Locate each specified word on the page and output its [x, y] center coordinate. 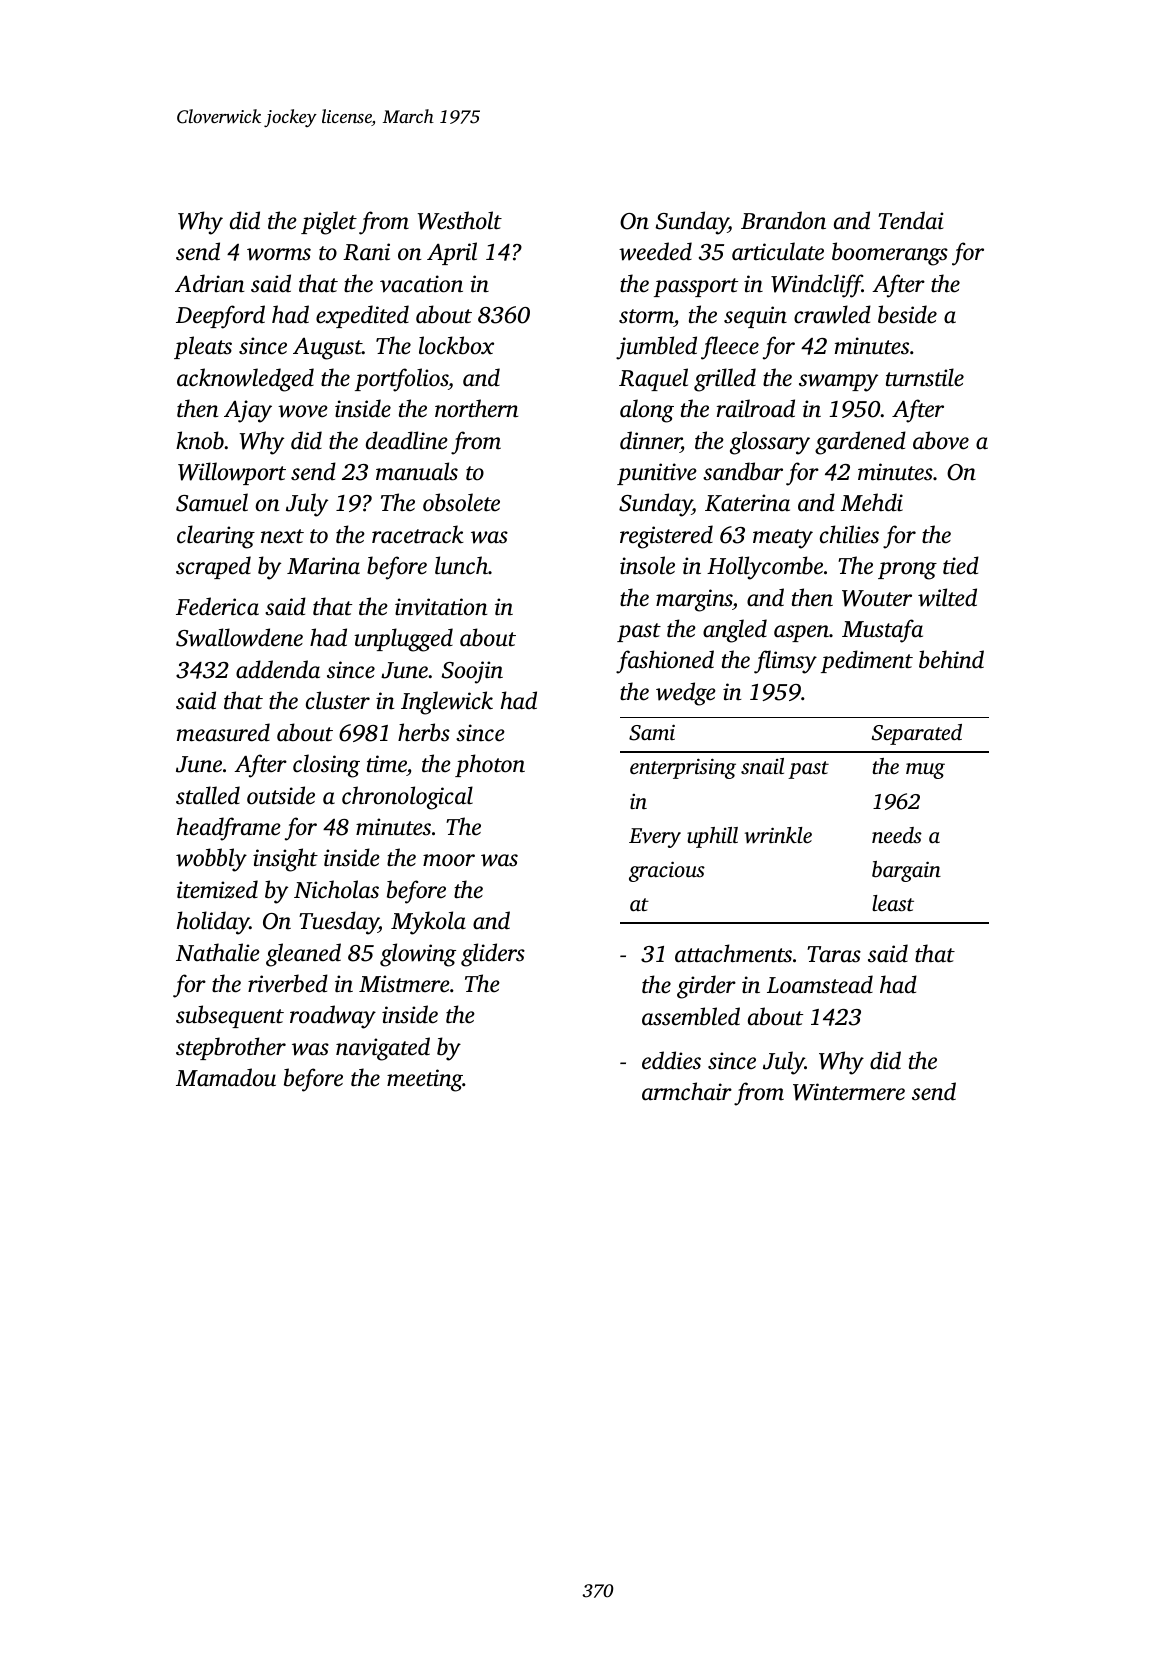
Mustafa [882, 631]
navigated [383, 1049]
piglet [329, 223]
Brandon [783, 220]
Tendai [911, 220]
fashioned [665, 662]
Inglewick [447, 703]
